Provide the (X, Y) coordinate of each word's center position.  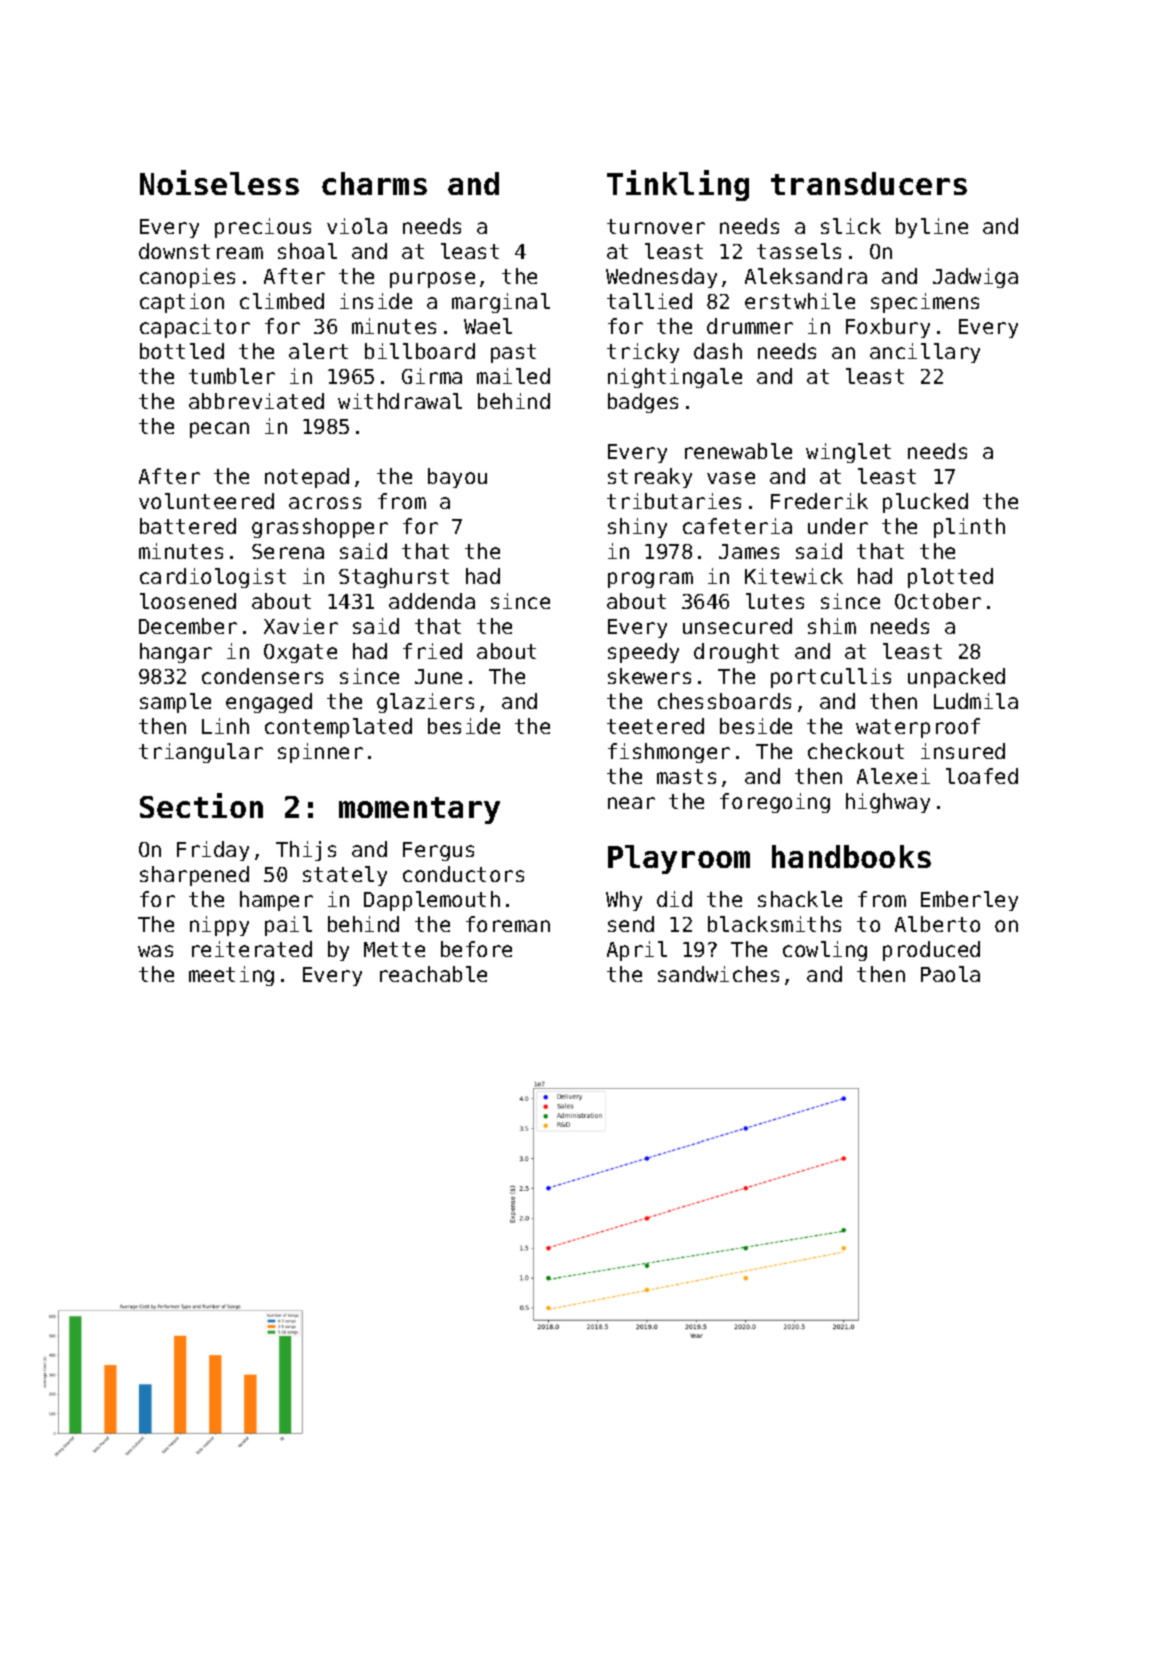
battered (188, 526)
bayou (457, 478)
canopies (187, 278)
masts (686, 776)
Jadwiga (975, 278)
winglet (848, 453)
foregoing (775, 803)
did (674, 899)
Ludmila (976, 701)
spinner (320, 753)
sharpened (194, 876)
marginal (501, 303)
